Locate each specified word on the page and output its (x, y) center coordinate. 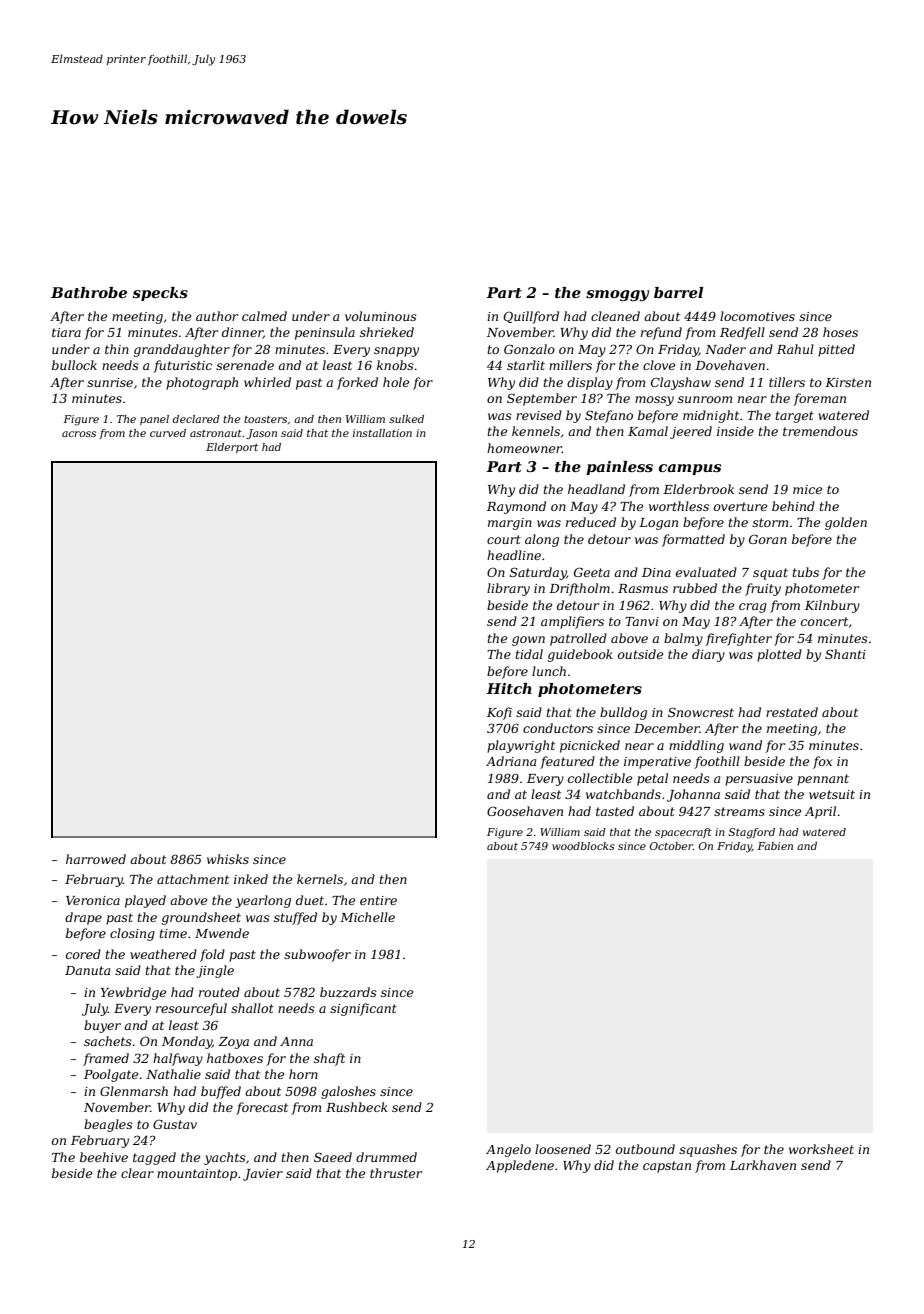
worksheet (821, 1149)
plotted (779, 655)
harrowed (96, 859)
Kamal (648, 431)
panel (154, 420)
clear (137, 1173)
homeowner (524, 448)
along (542, 540)
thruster (396, 1173)
